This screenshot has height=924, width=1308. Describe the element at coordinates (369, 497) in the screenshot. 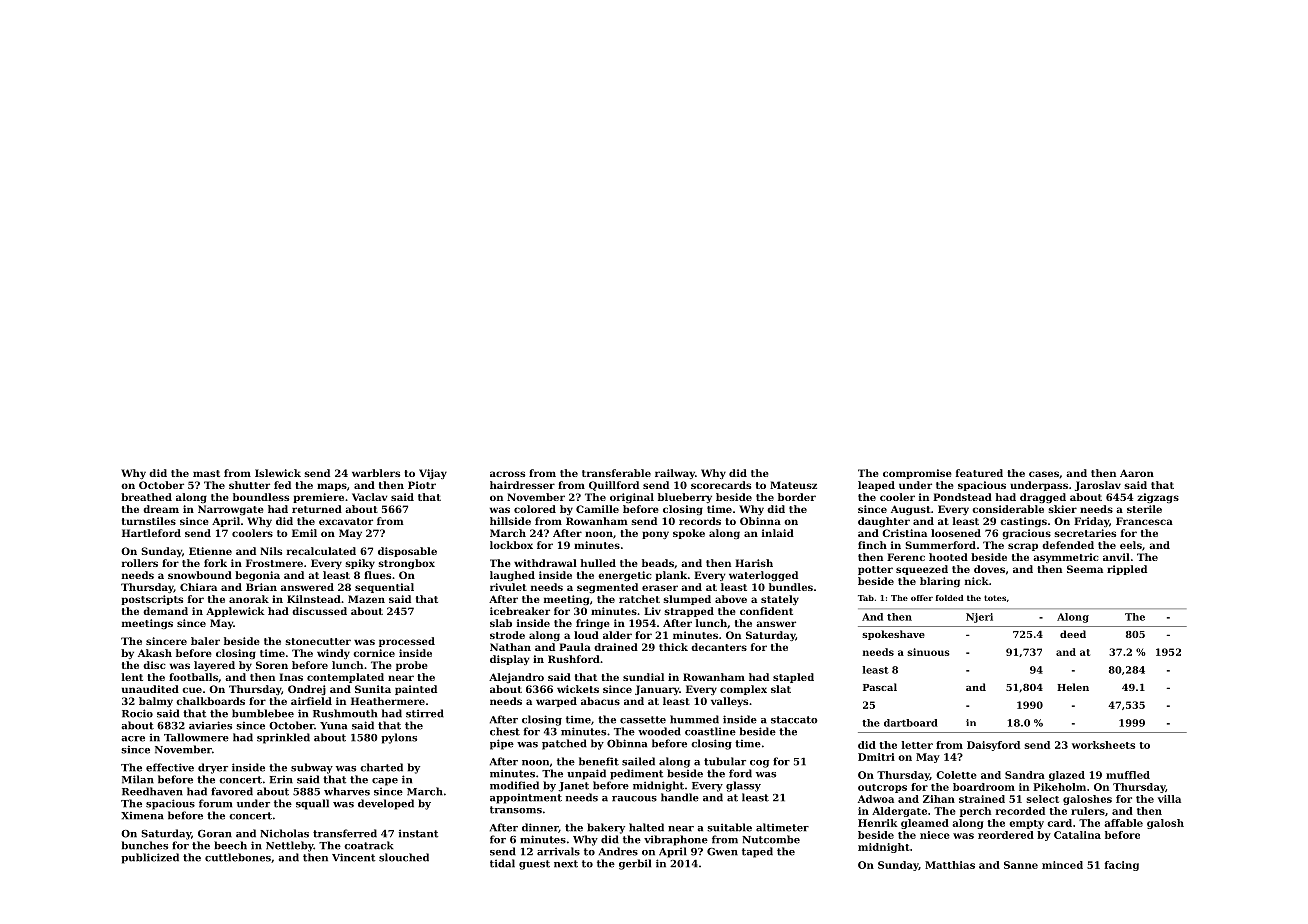

I see `Vaclav` at that location.
